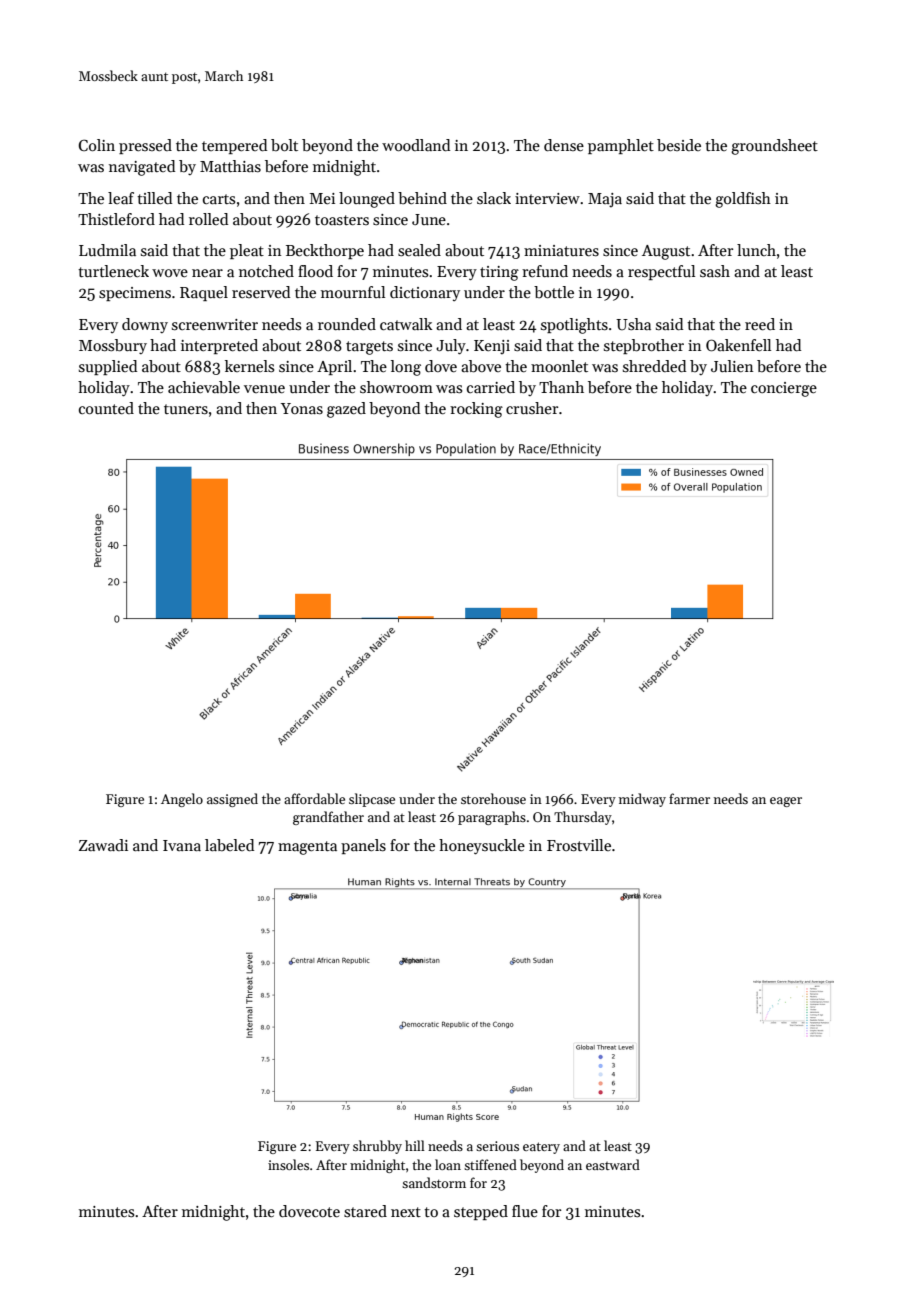  What do you see at coordinates (493, 798) in the document?
I see `storehouse` at bounding box center [493, 798].
